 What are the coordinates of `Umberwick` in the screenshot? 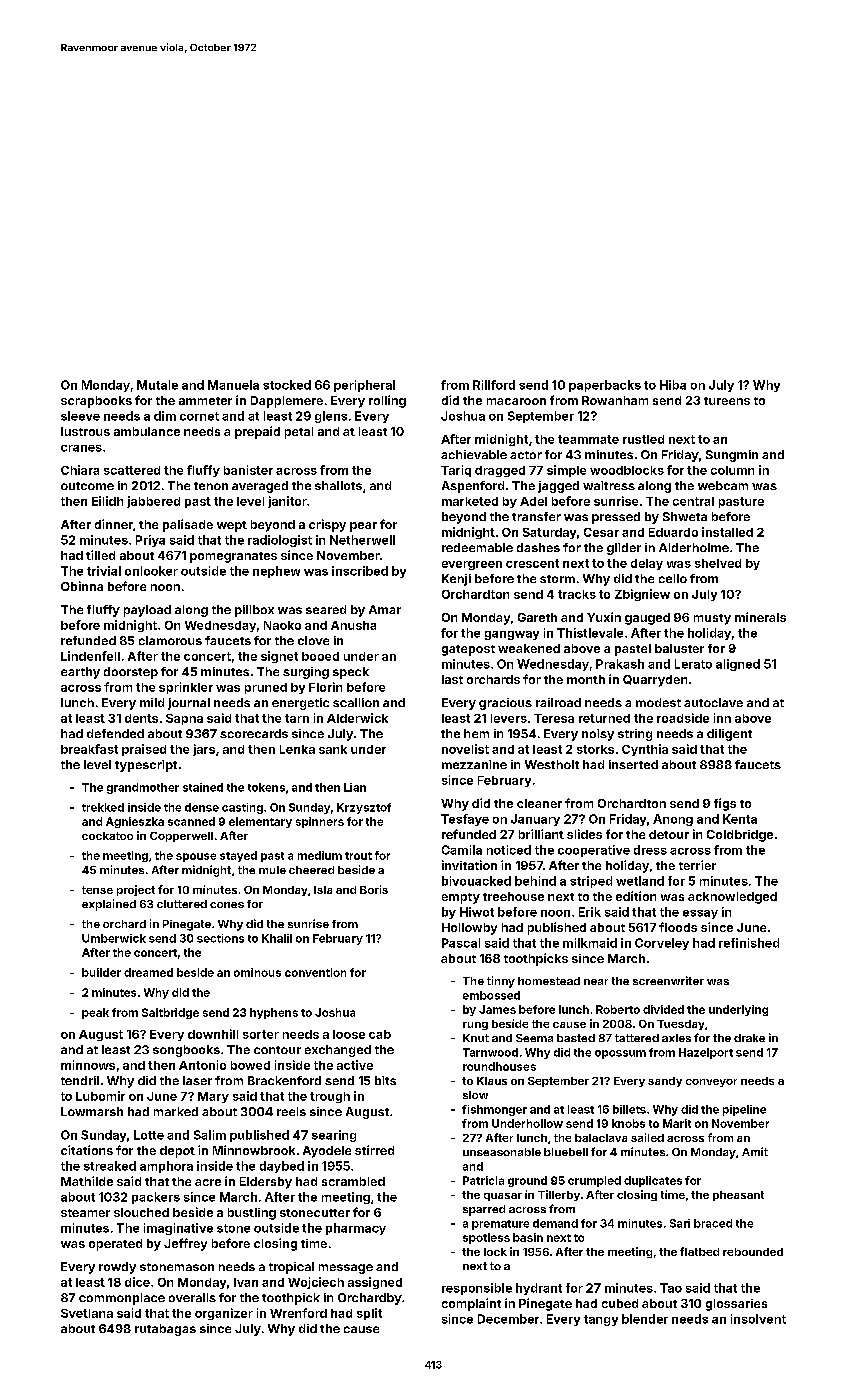 It's located at (114, 938).
